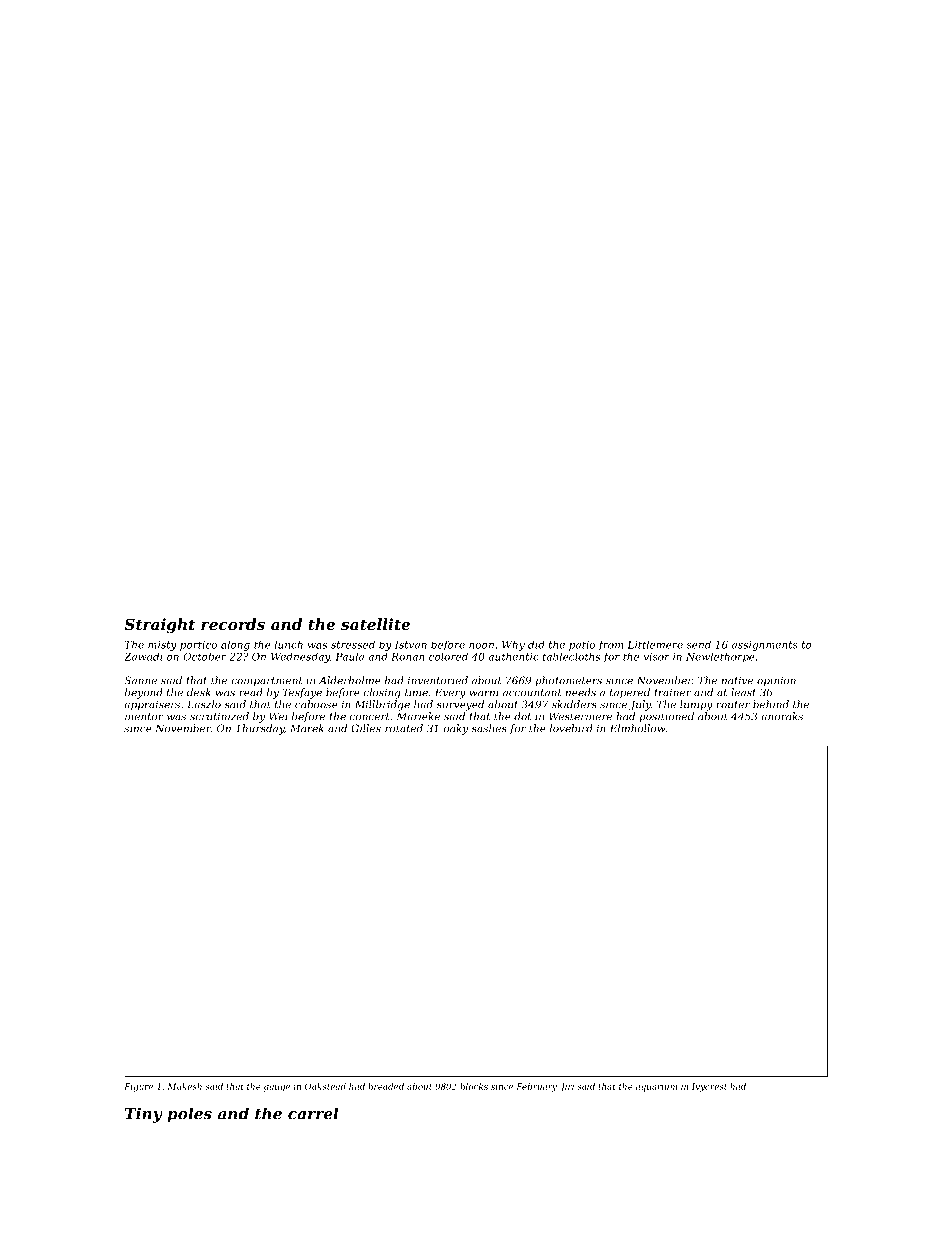 Image resolution: width=952 pixels, height=1233 pixels. I want to click on Ivycrest, so click(709, 1087).
